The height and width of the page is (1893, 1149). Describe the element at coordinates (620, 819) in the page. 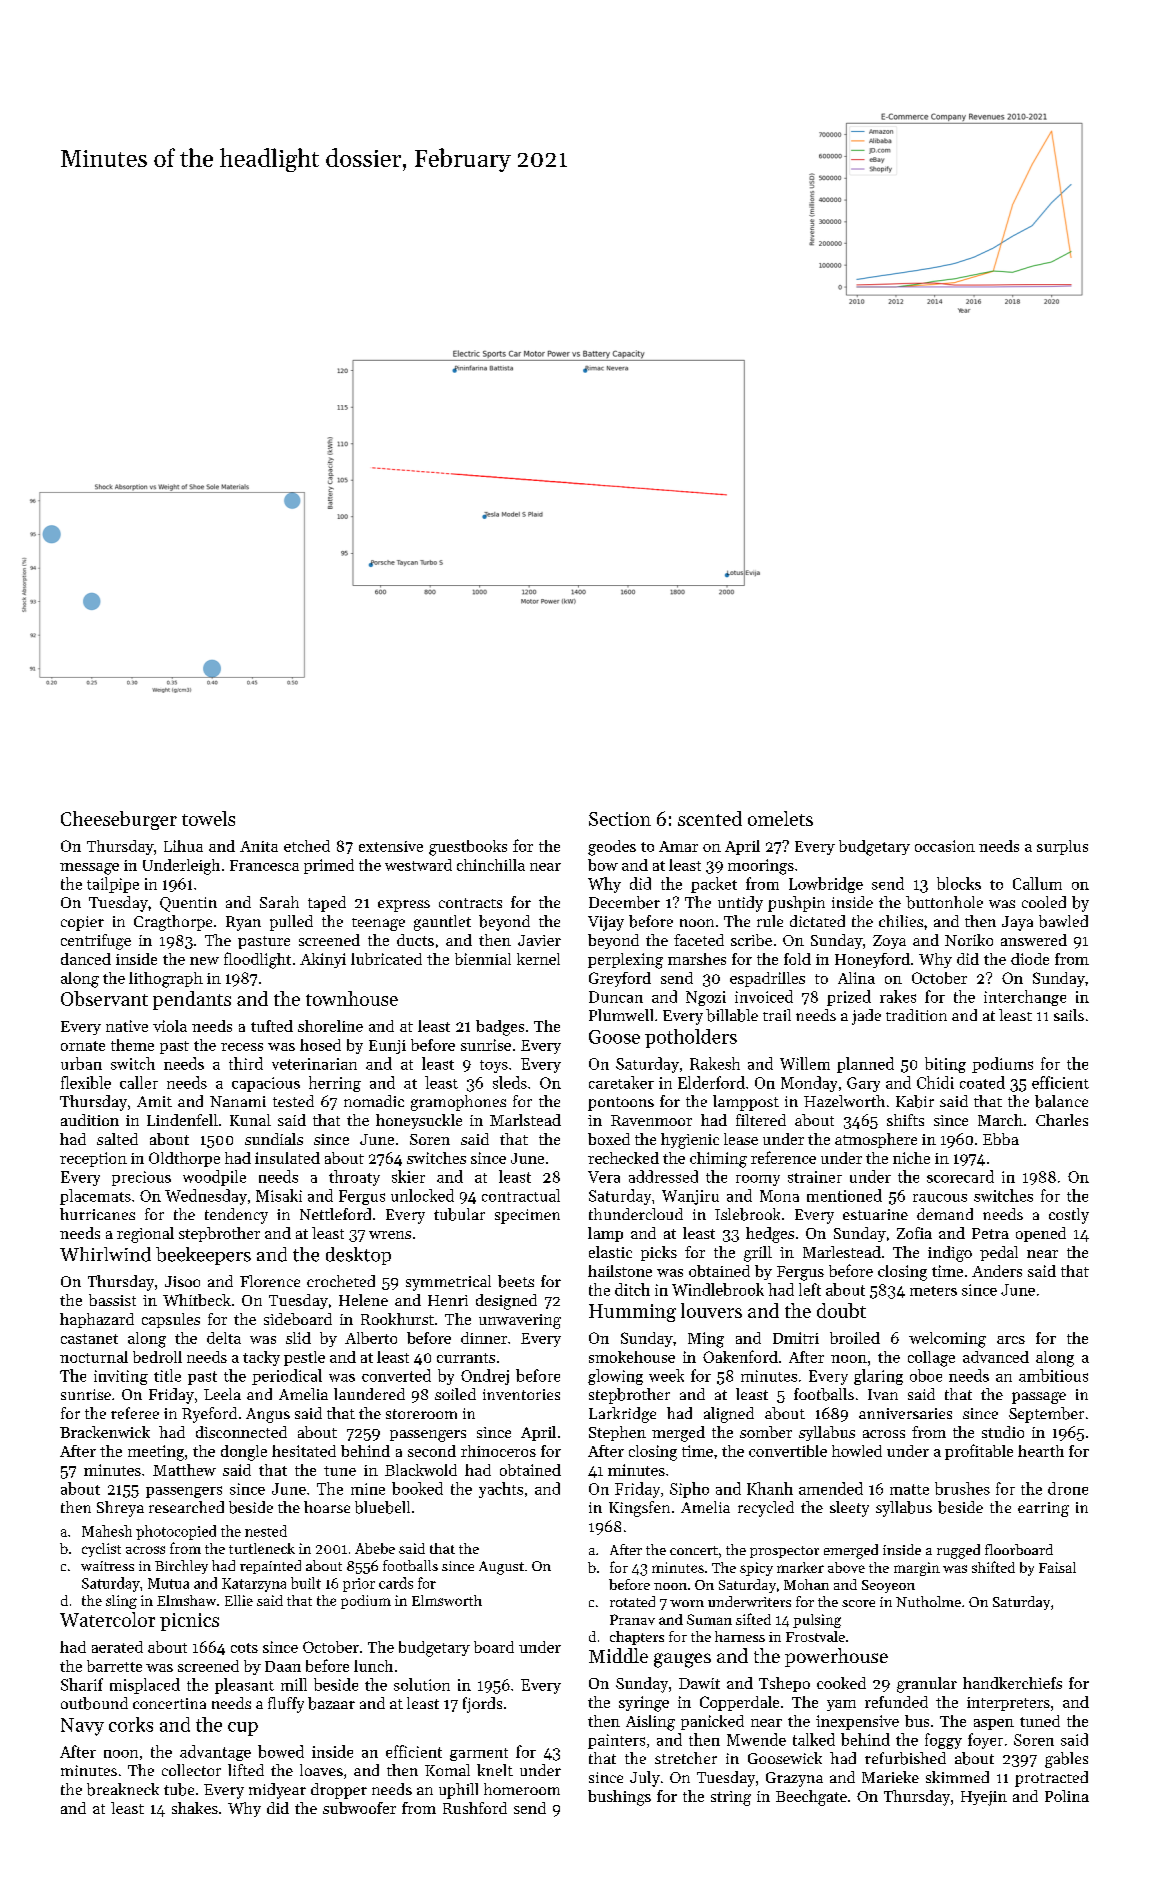

I see `Section` at that location.
